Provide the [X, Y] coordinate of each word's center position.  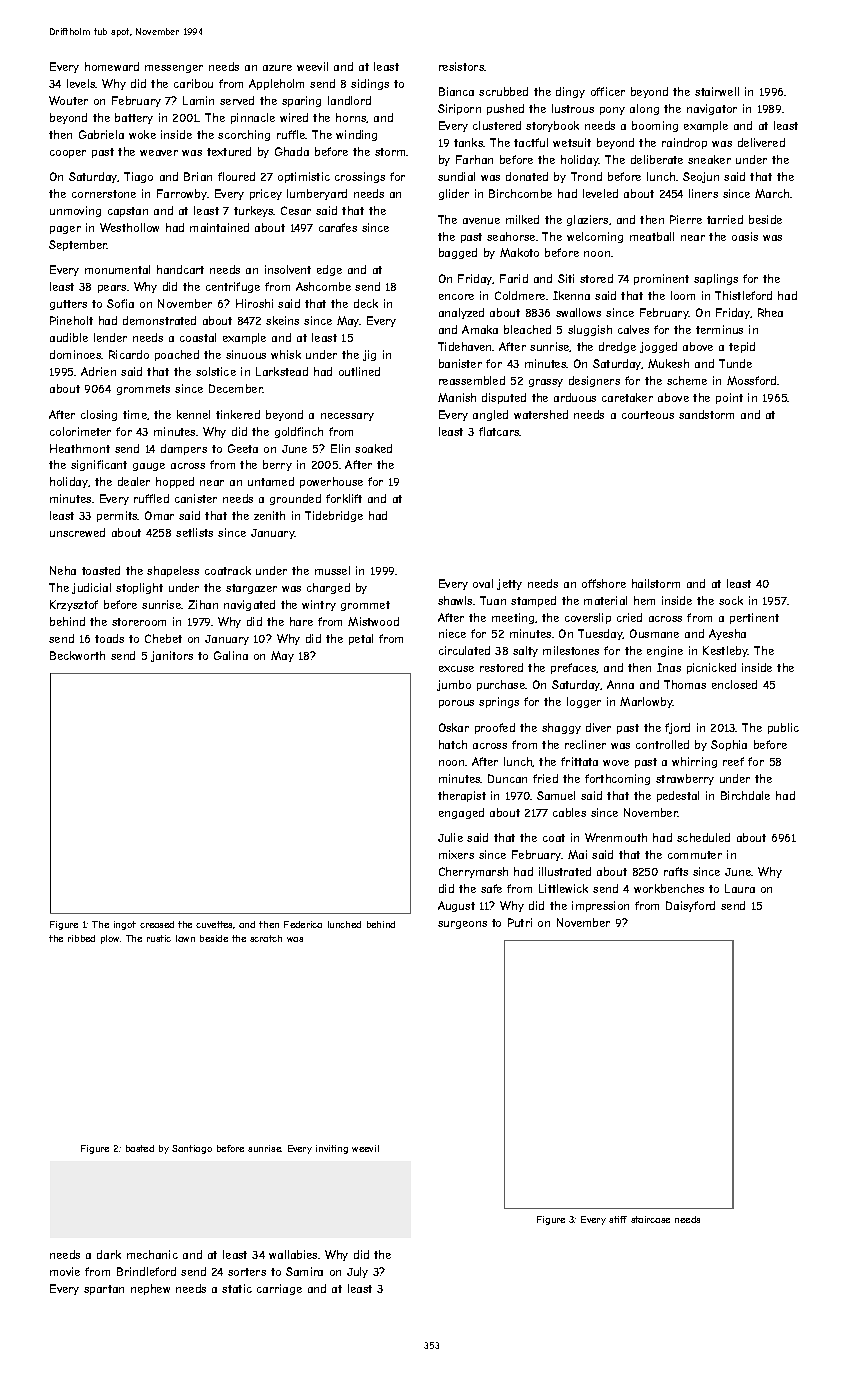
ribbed [81, 938]
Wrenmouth [616, 837]
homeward [112, 66]
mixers [456, 854]
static [237, 1288]
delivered [761, 142]
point [729, 398]
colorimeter [80, 431]
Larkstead [282, 371]
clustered [497, 125]
